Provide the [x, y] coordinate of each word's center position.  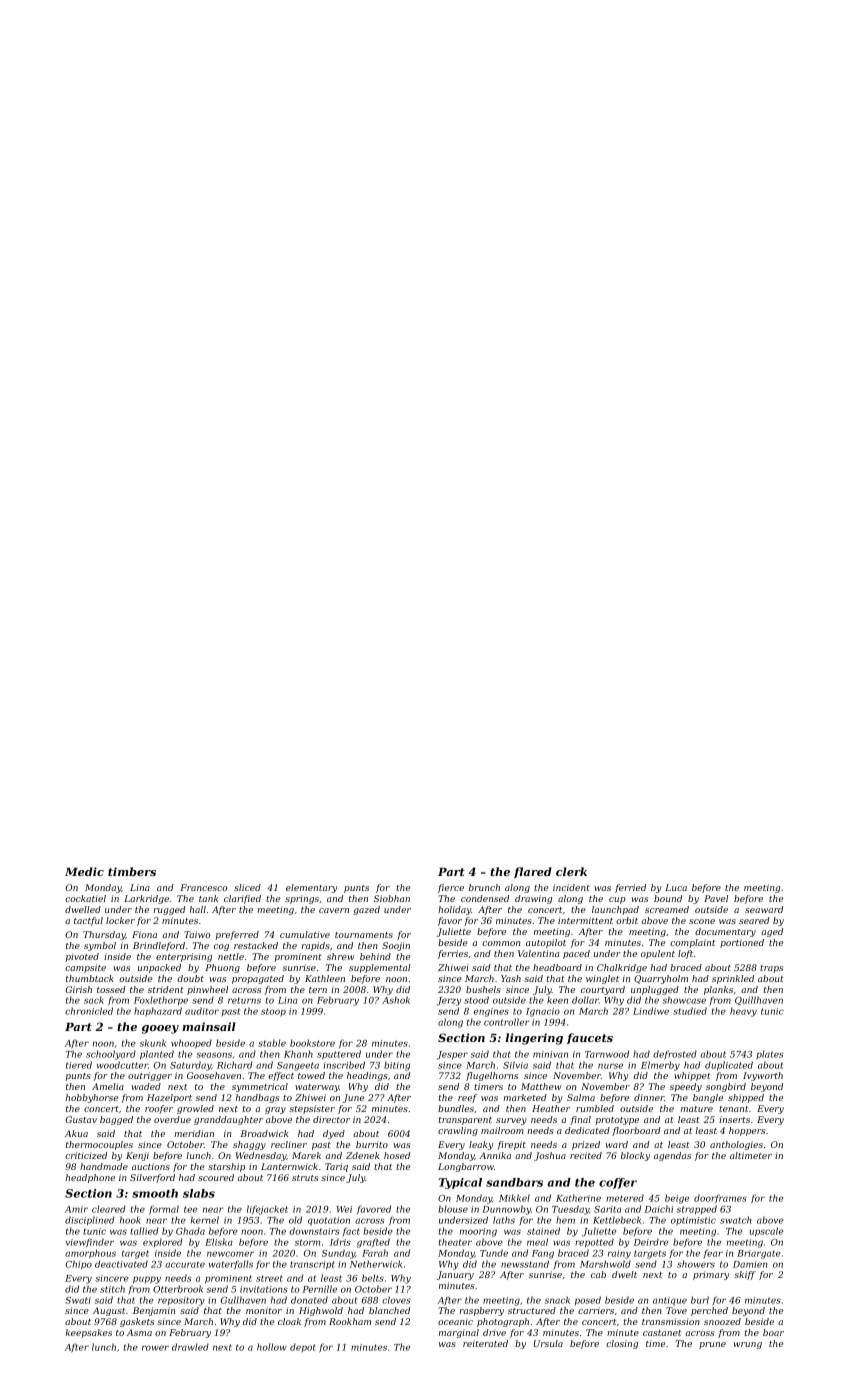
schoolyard [111, 1055]
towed [311, 1075]
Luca [676, 887]
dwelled [83, 909]
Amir [76, 1209]
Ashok [396, 1000]
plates [769, 1054]
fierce [451, 888]
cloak [289, 1321]
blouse [453, 1209]
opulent [658, 954]
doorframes [720, 1198]
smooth [155, 1193]
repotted [594, 1243]
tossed [111, 989]
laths [504, 1220]
